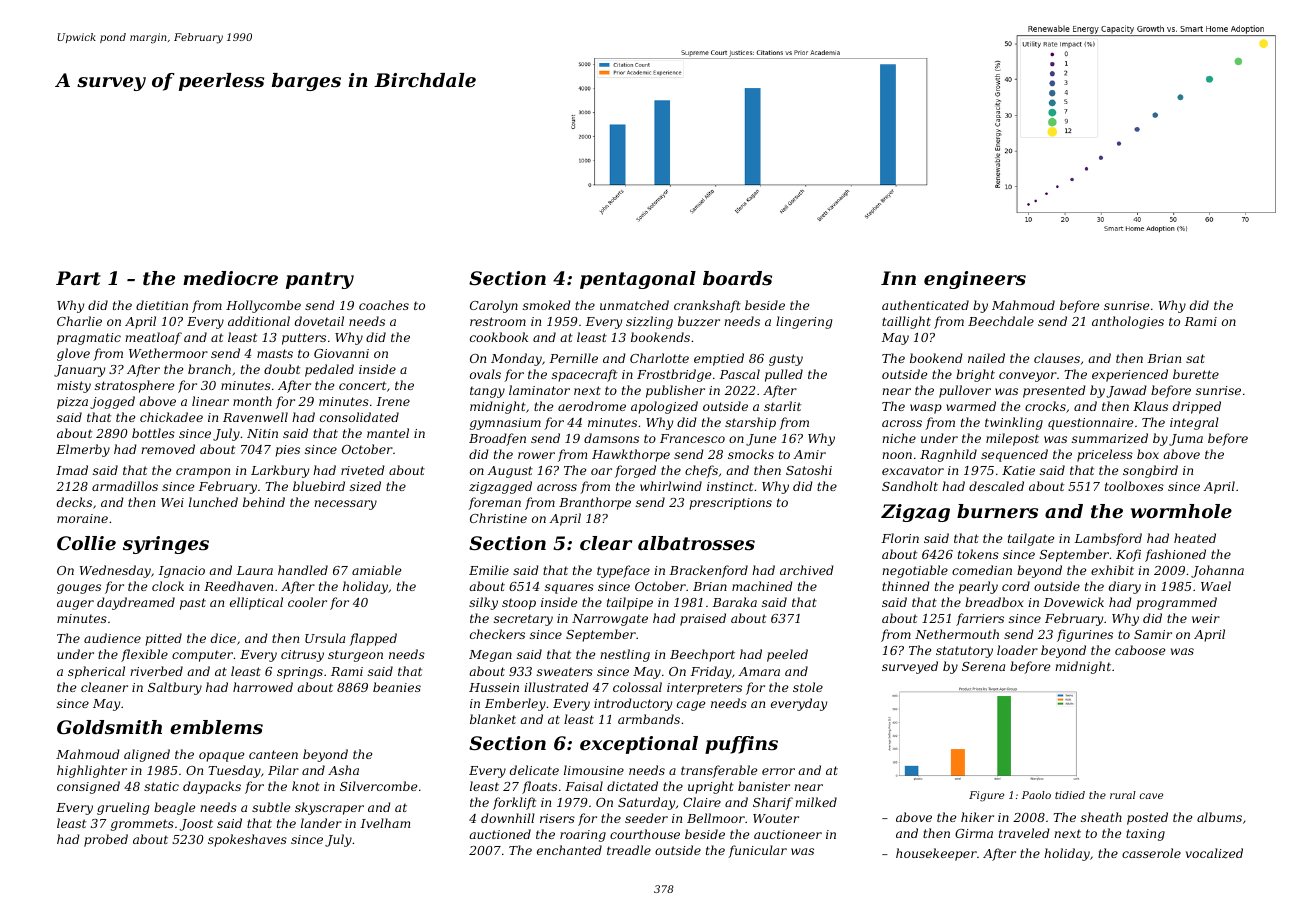  What do you see at coordinates (737, 278) in the image?
I see `boards` at bounding box center [737, 278].
